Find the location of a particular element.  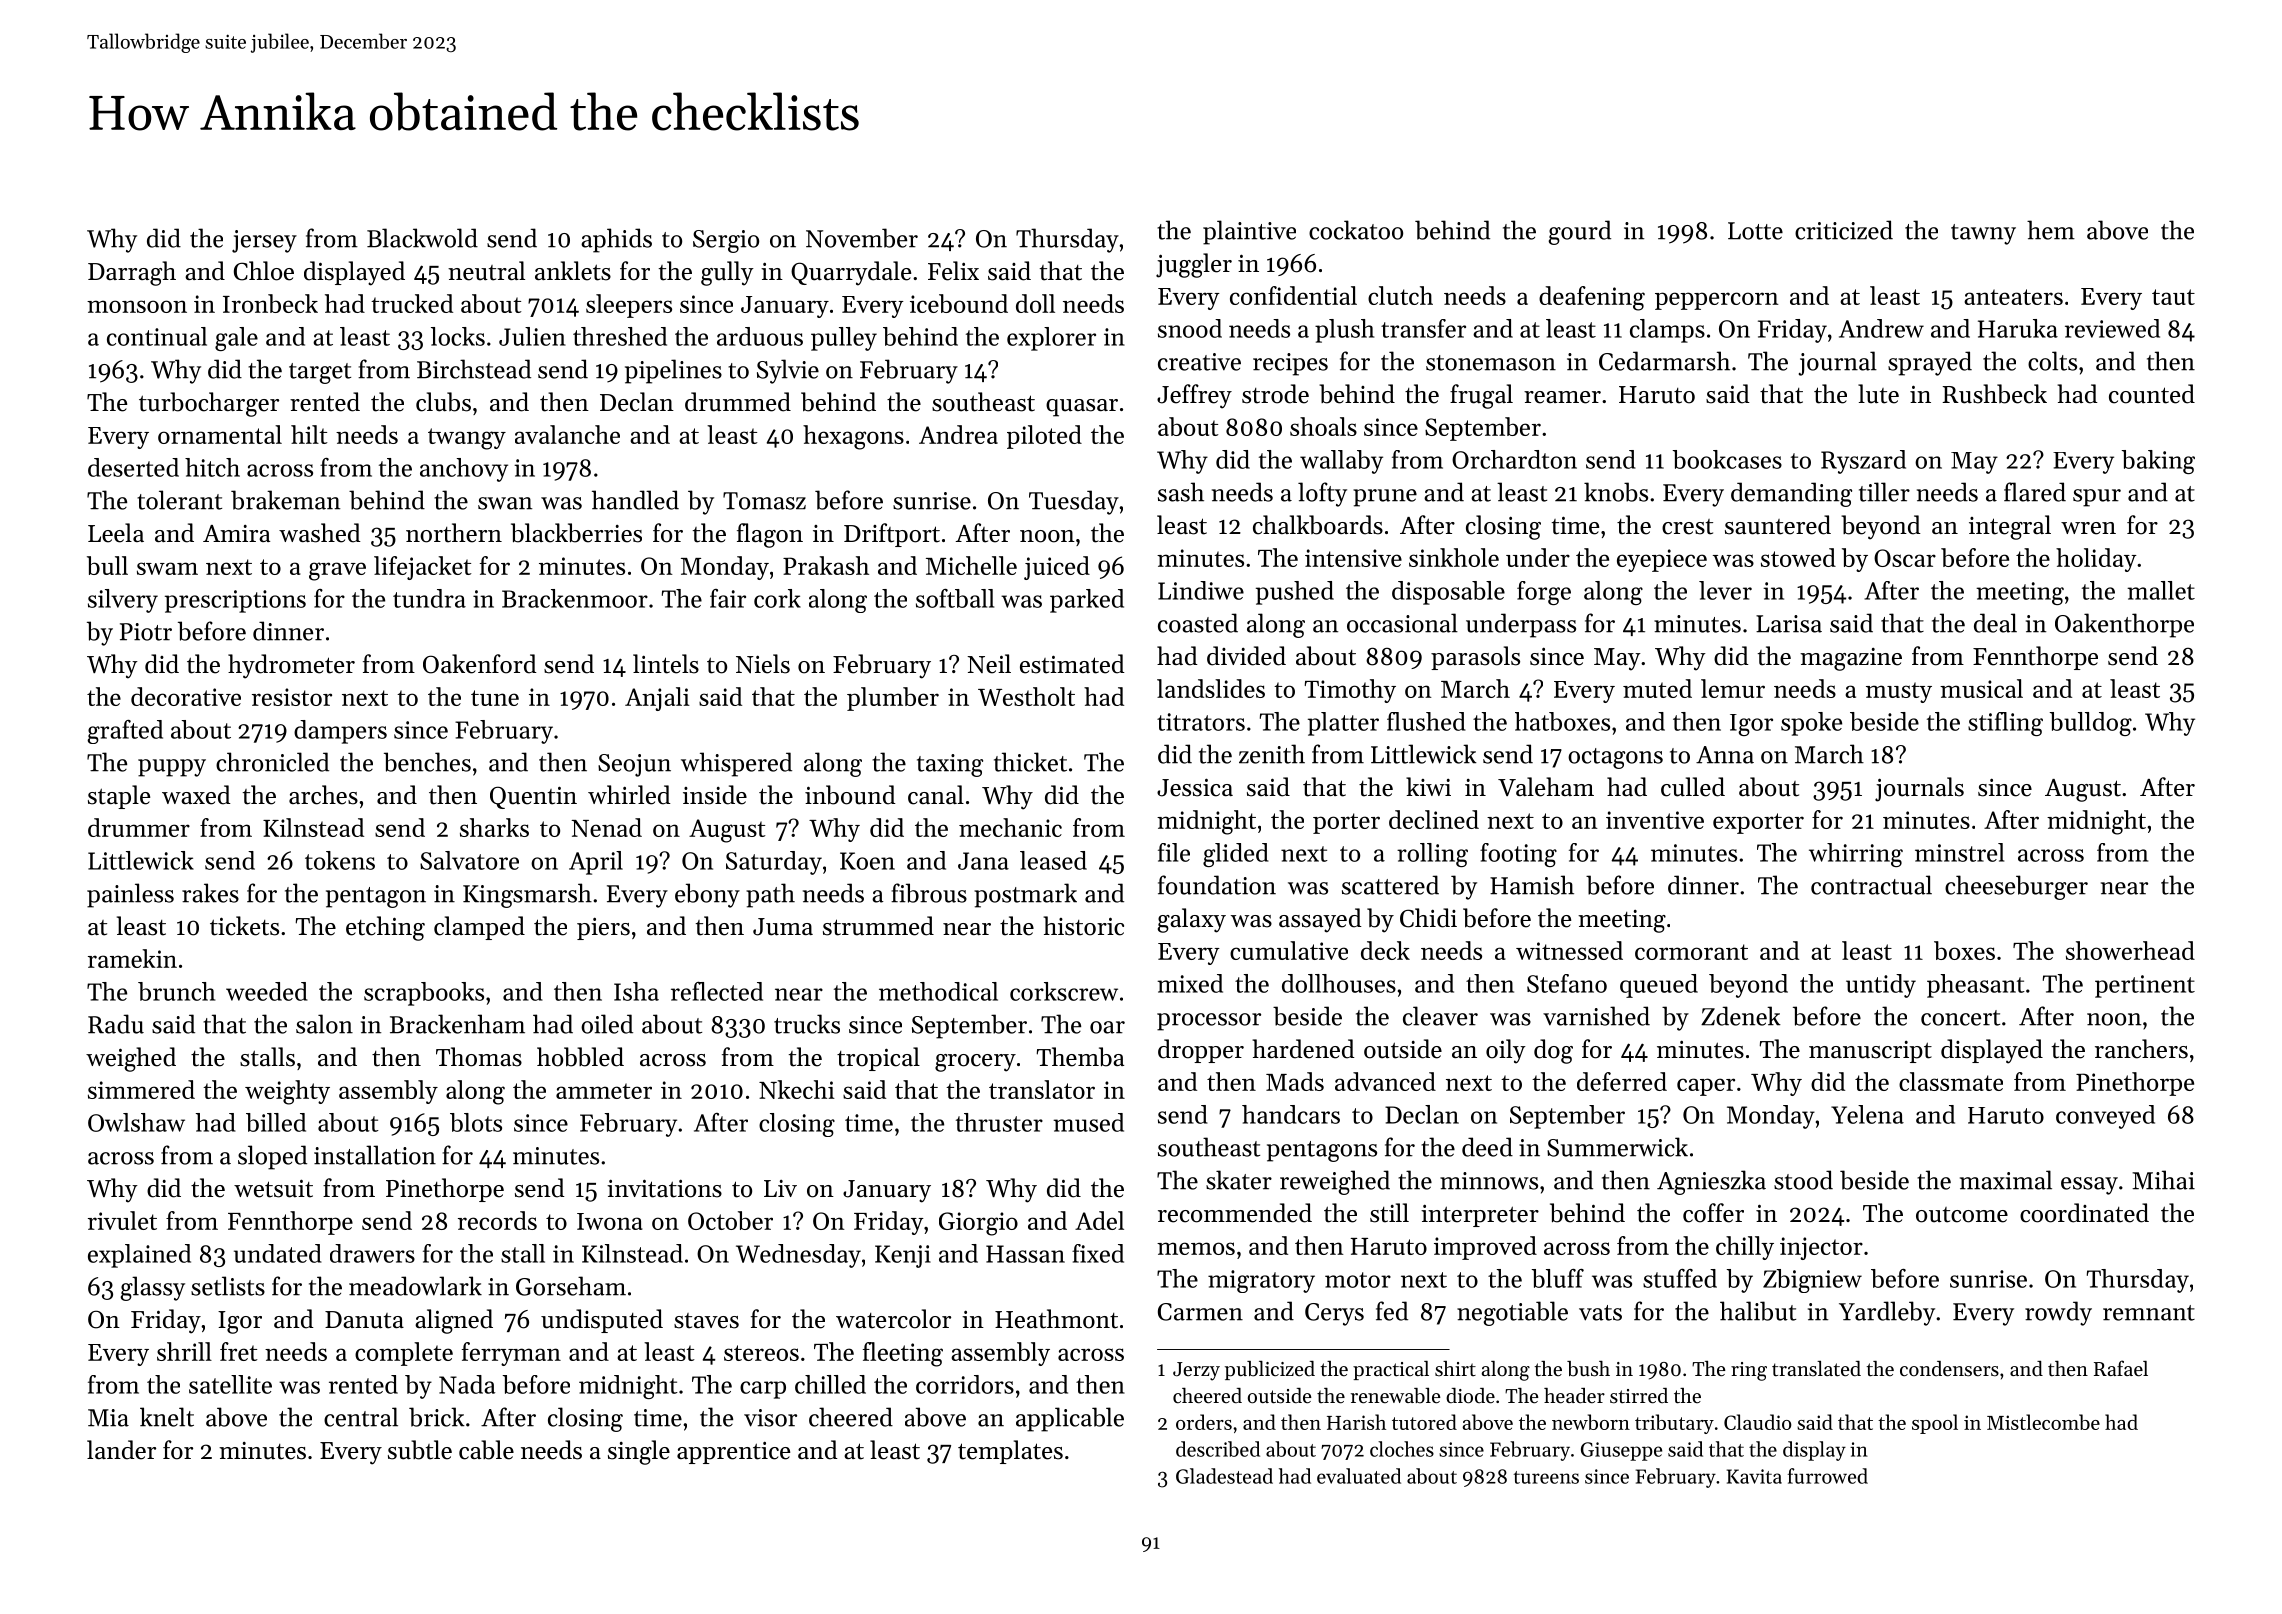

simmered is located at coordinates (141, 1089).
